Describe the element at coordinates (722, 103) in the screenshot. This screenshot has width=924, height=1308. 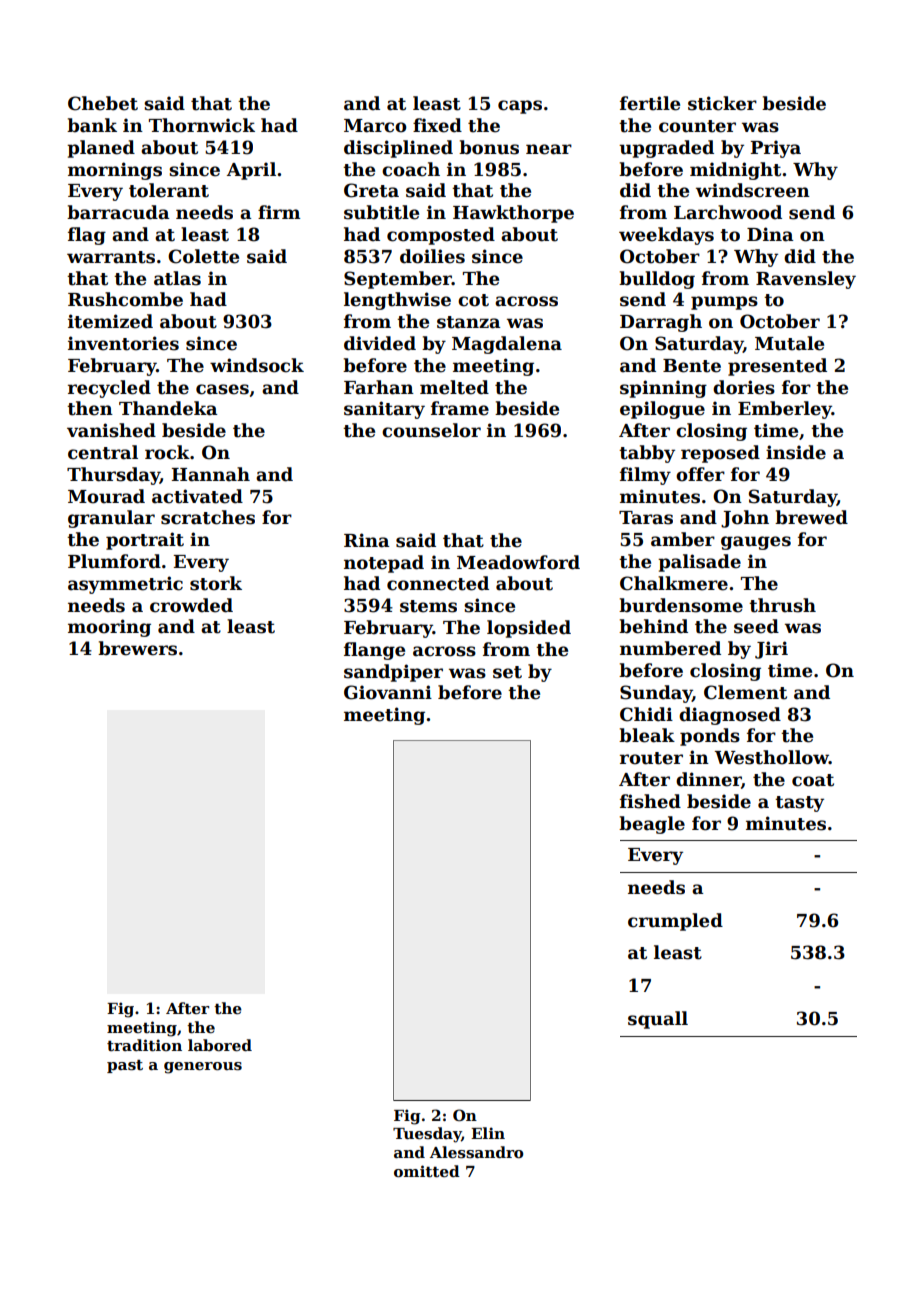
I see `sticker` at that location.
